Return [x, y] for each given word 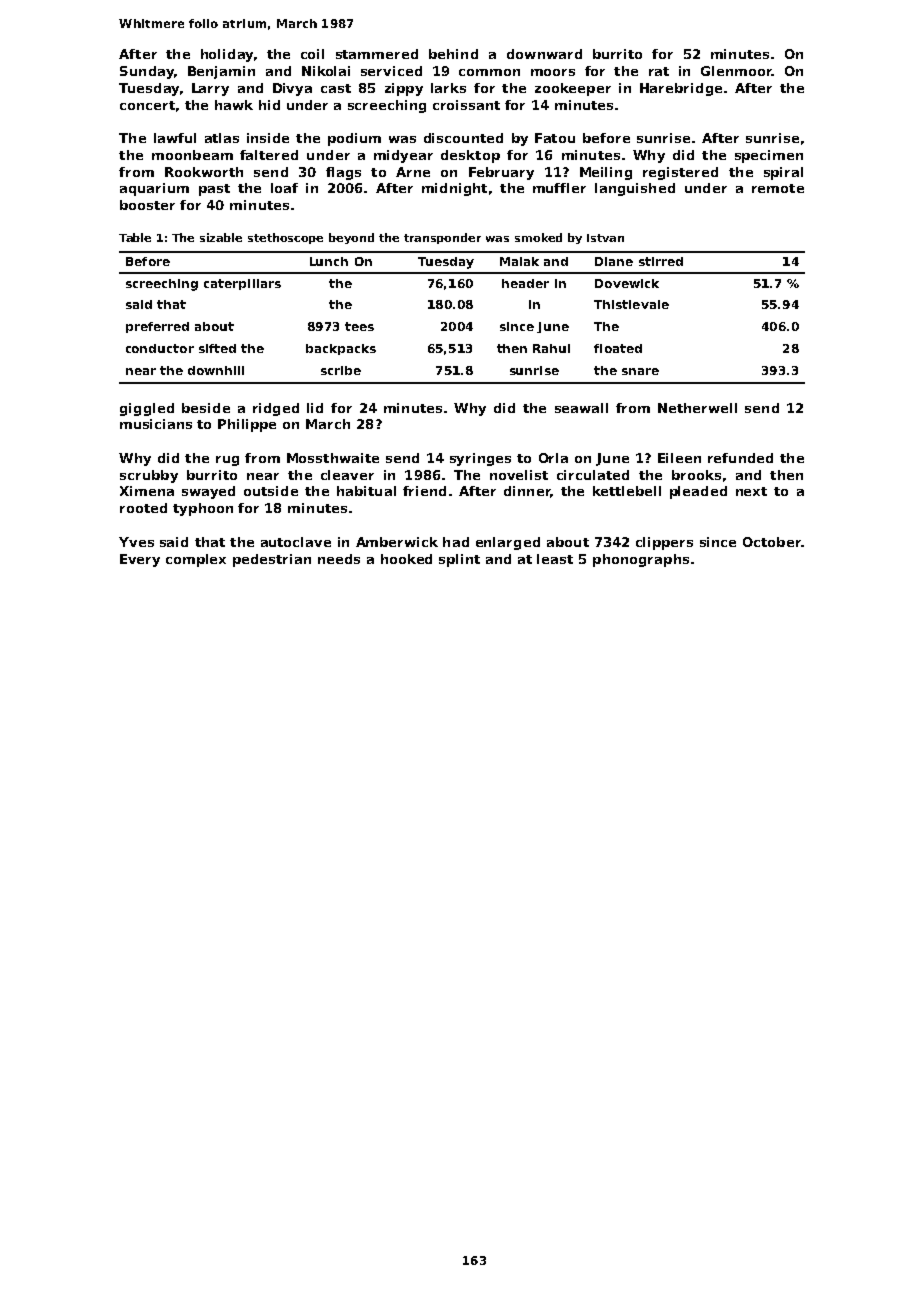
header [525, 283]
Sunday [147, 72]
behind [453, 54]
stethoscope [285, 238]
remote [778, 188]
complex [196, 560]
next [751, 491]
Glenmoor [736, 71]
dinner [527, 492]
